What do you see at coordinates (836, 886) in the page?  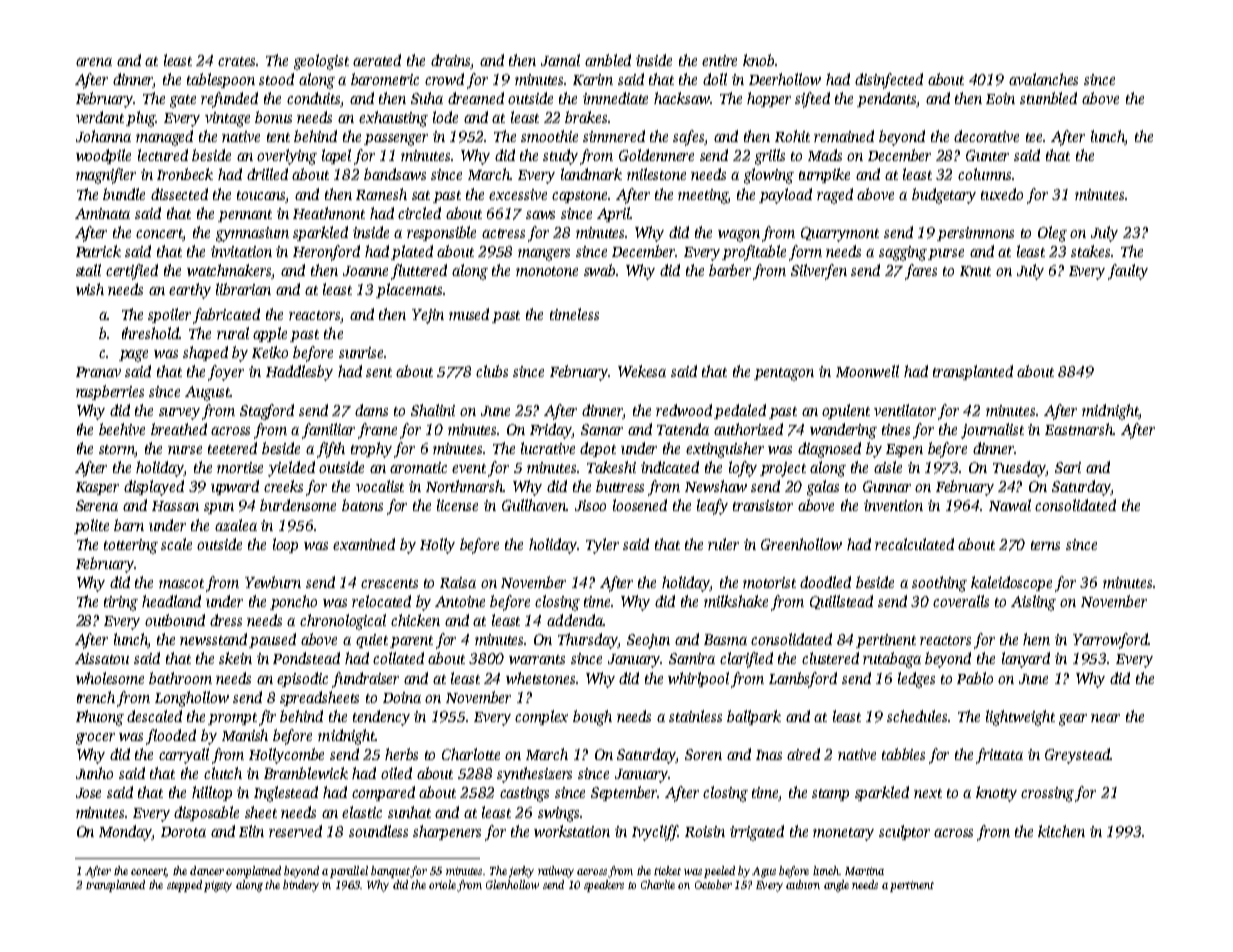 I see `angle` at bounding box center [836, 886].
